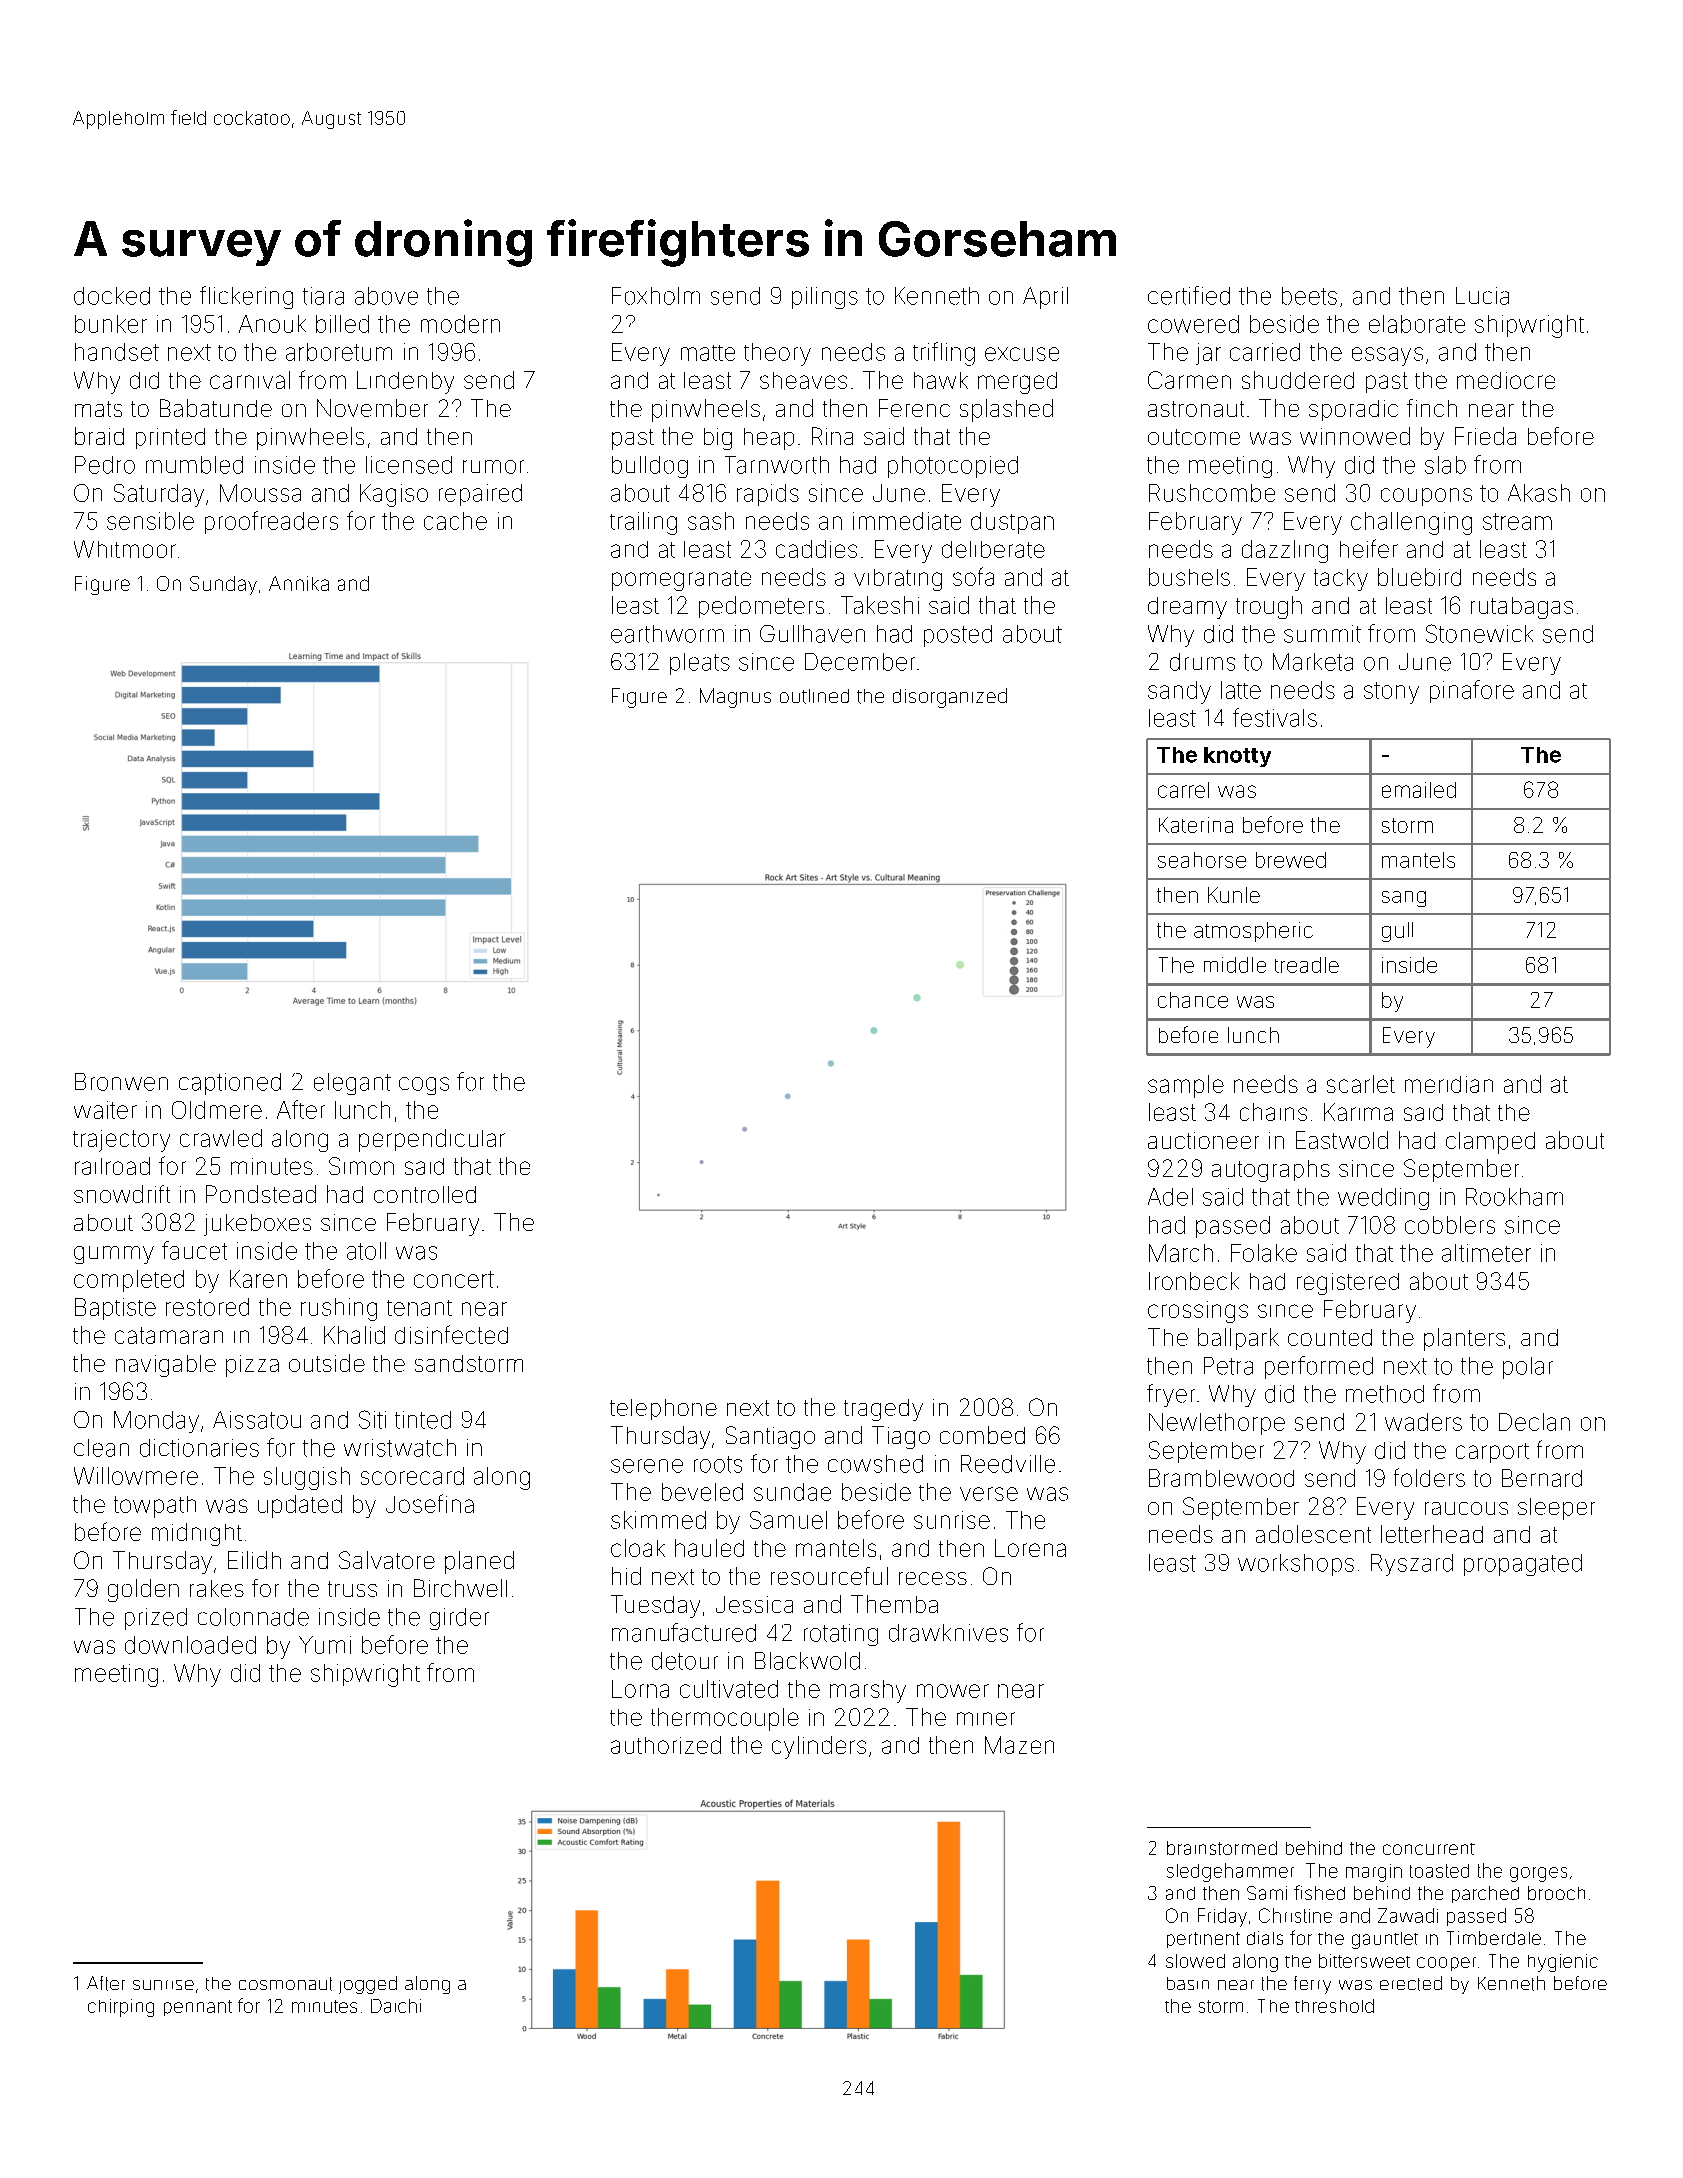 The image size is (1683, 2178). Describe the element at coordinates (883, 1410) in the screenshot. I see `tragedy` at that location.
